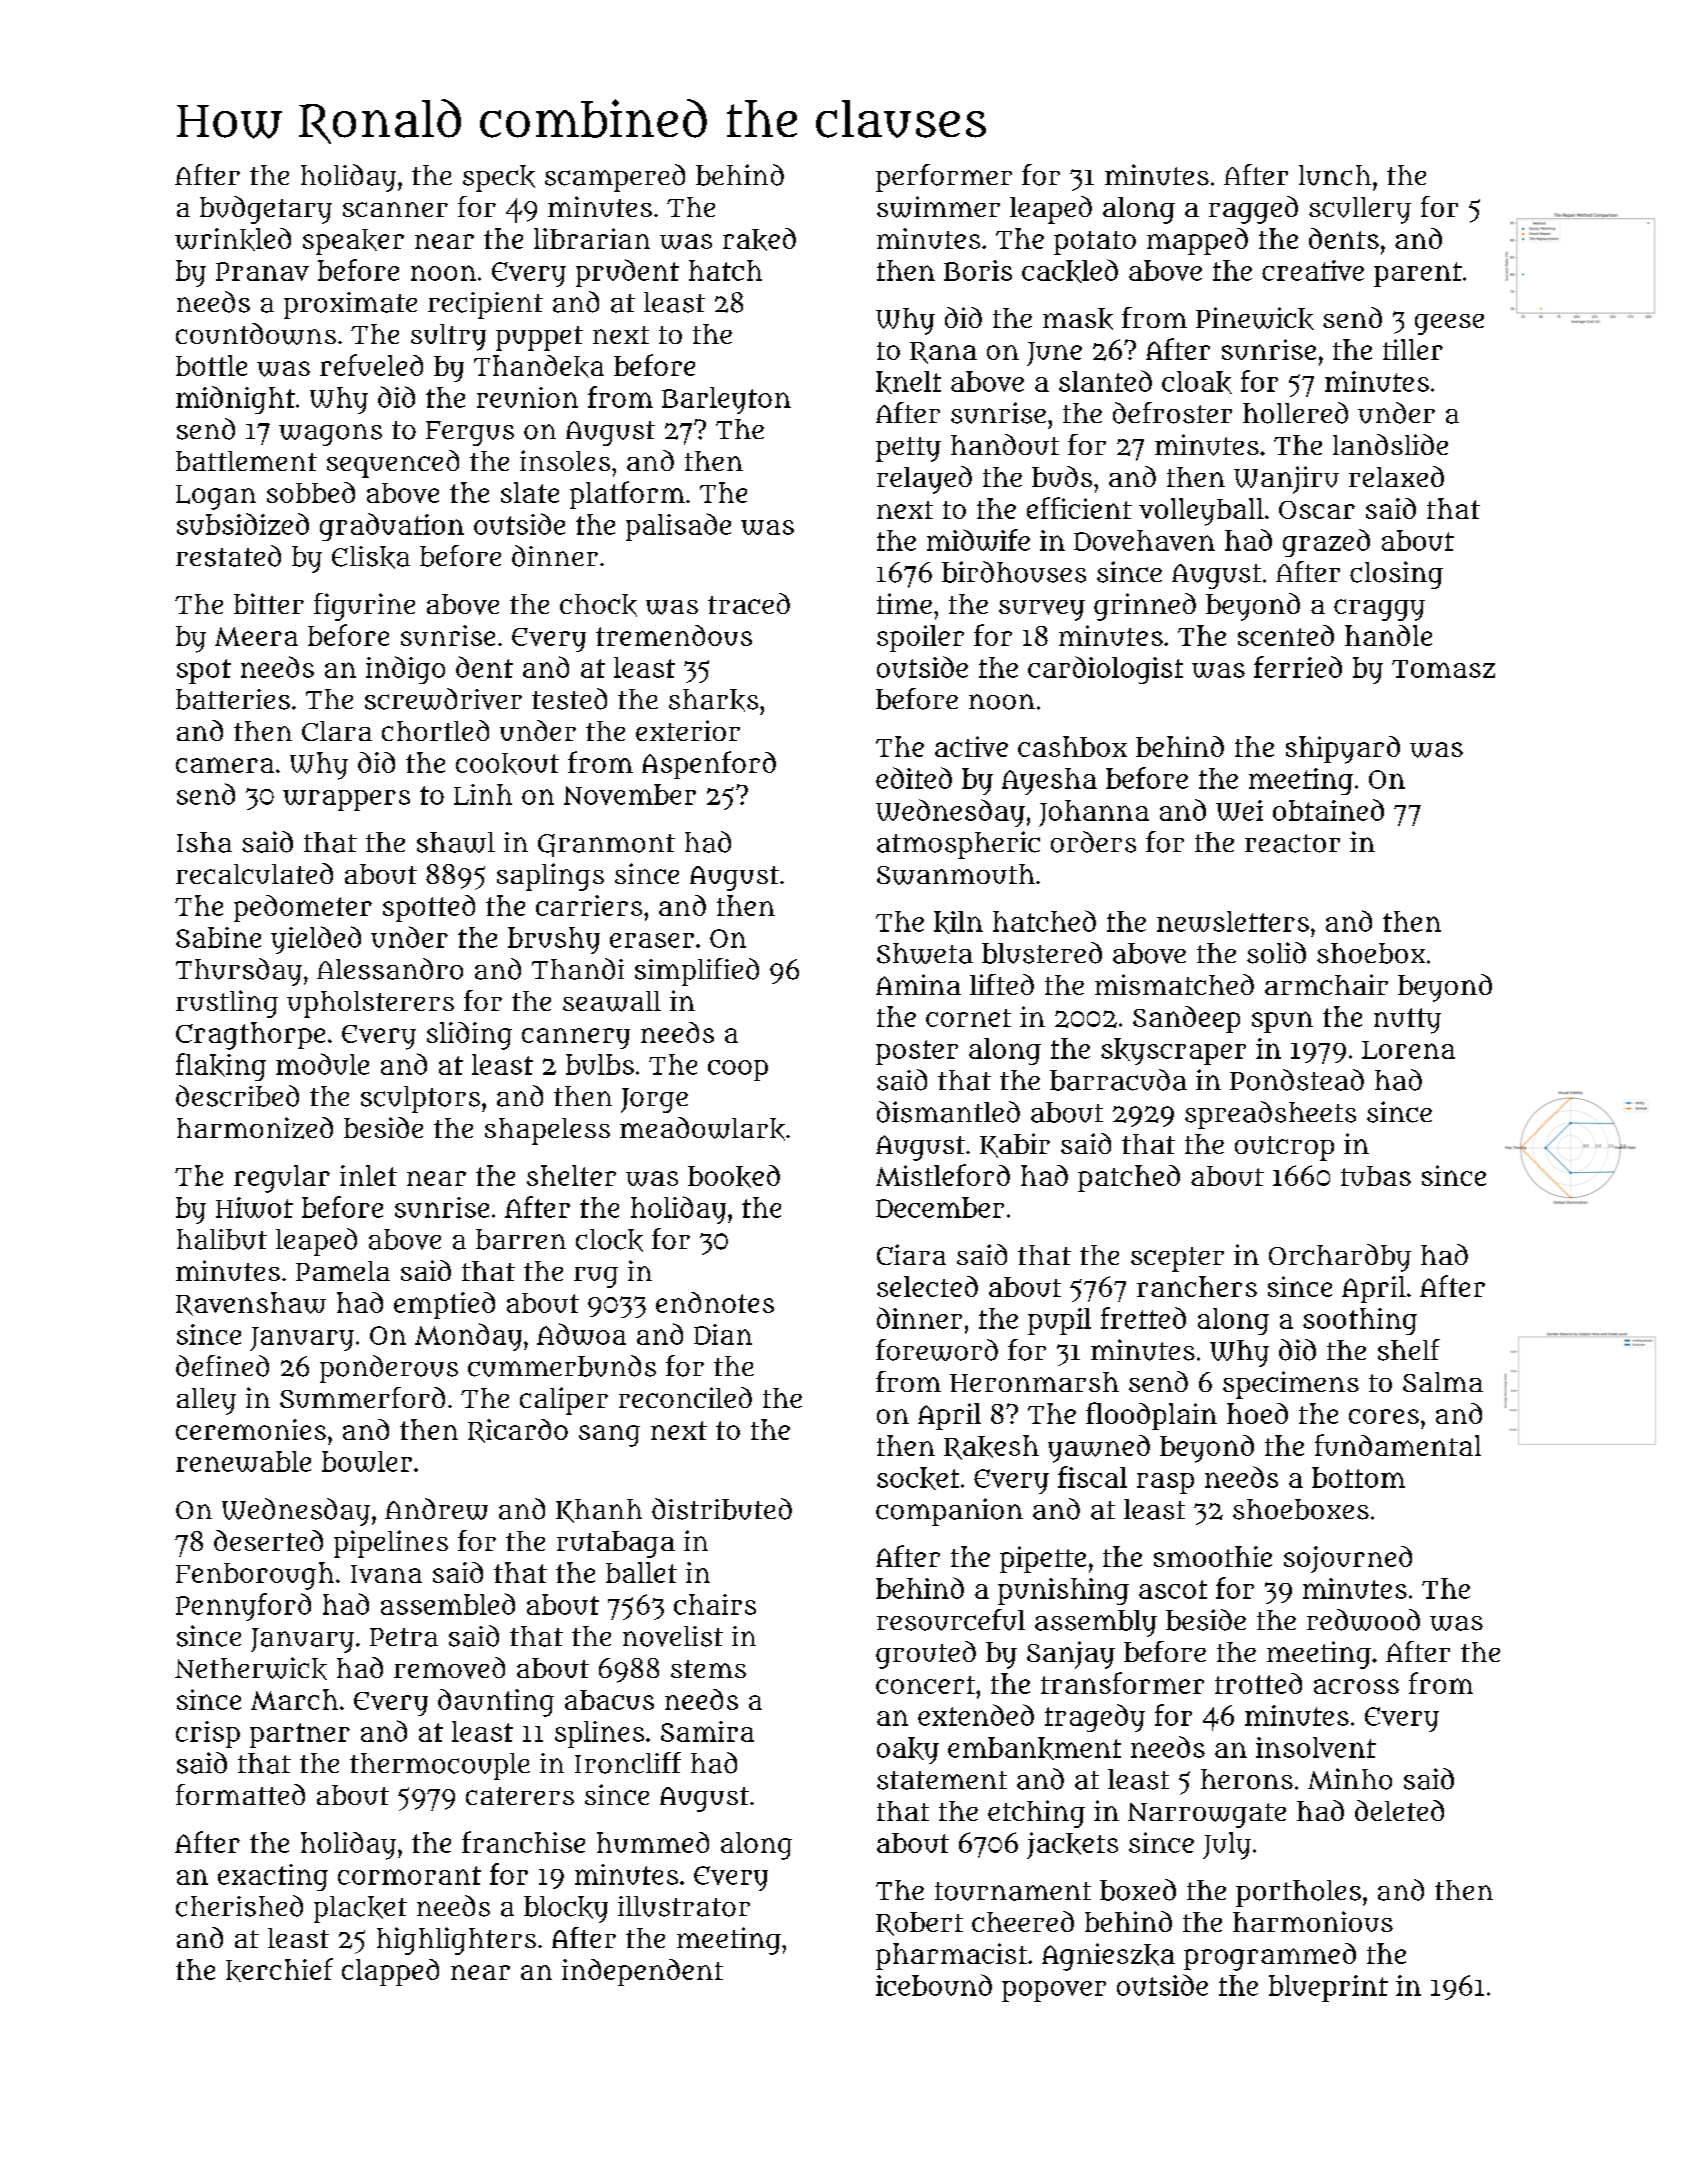  Describe the element at coordinates (1197, 241) in the screenshot. I see `mapped` at that location.
